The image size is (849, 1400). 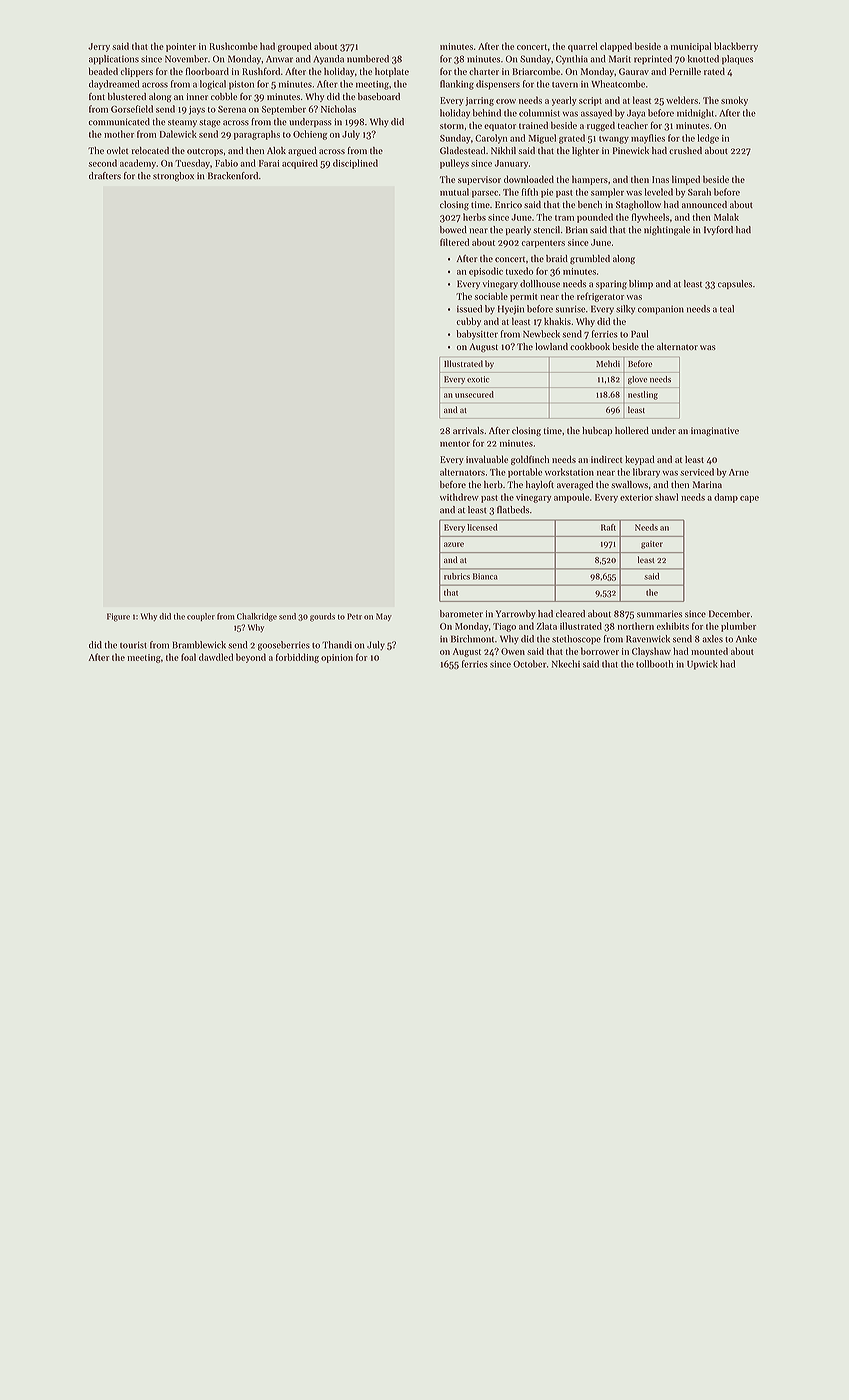 What do you see at coordinates (216, 657) in the image?
I see `dawdled` at bounding box center [216, 657].
